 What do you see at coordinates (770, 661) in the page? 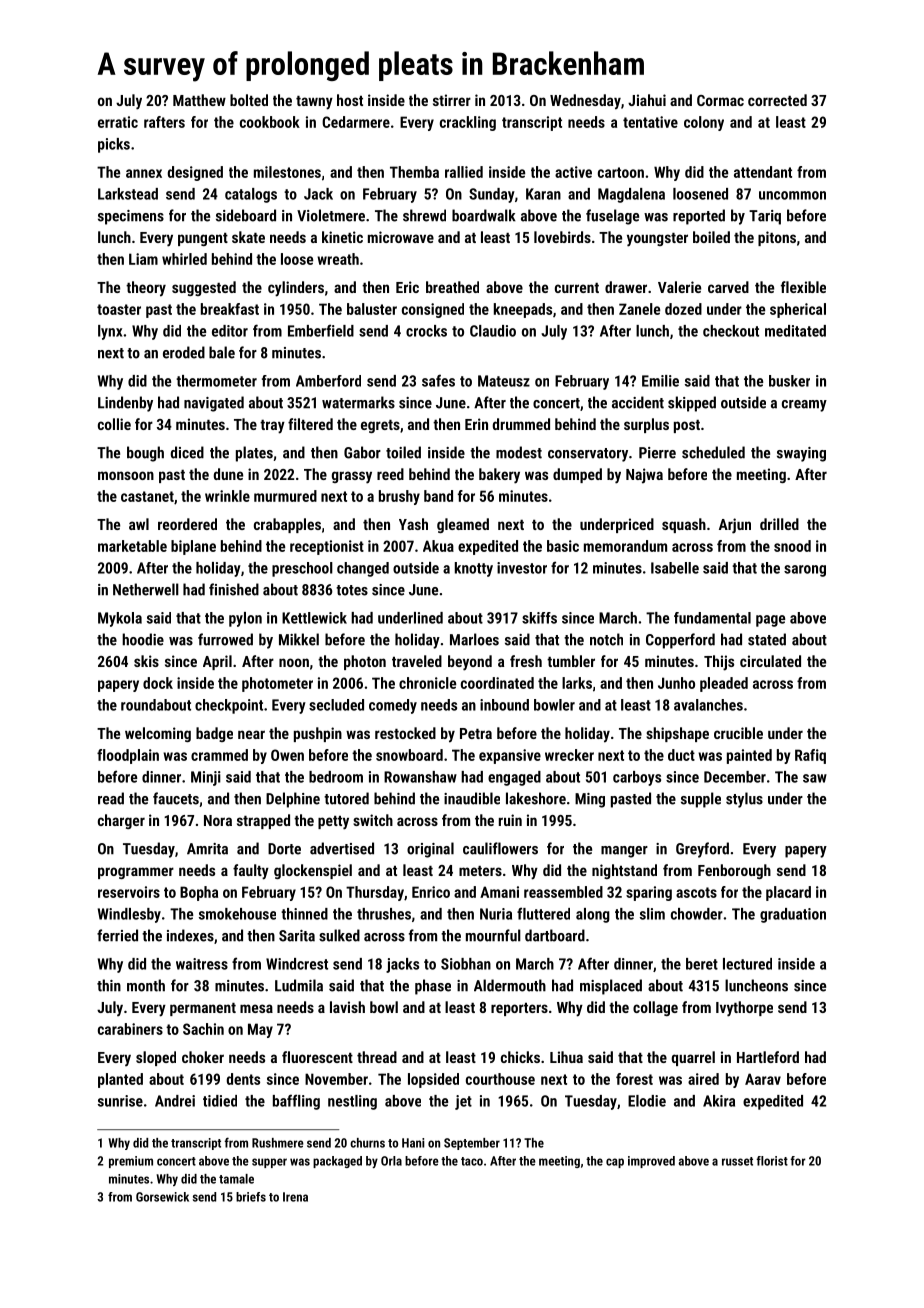
I see `circulated` at bounding box center [770, 661].
